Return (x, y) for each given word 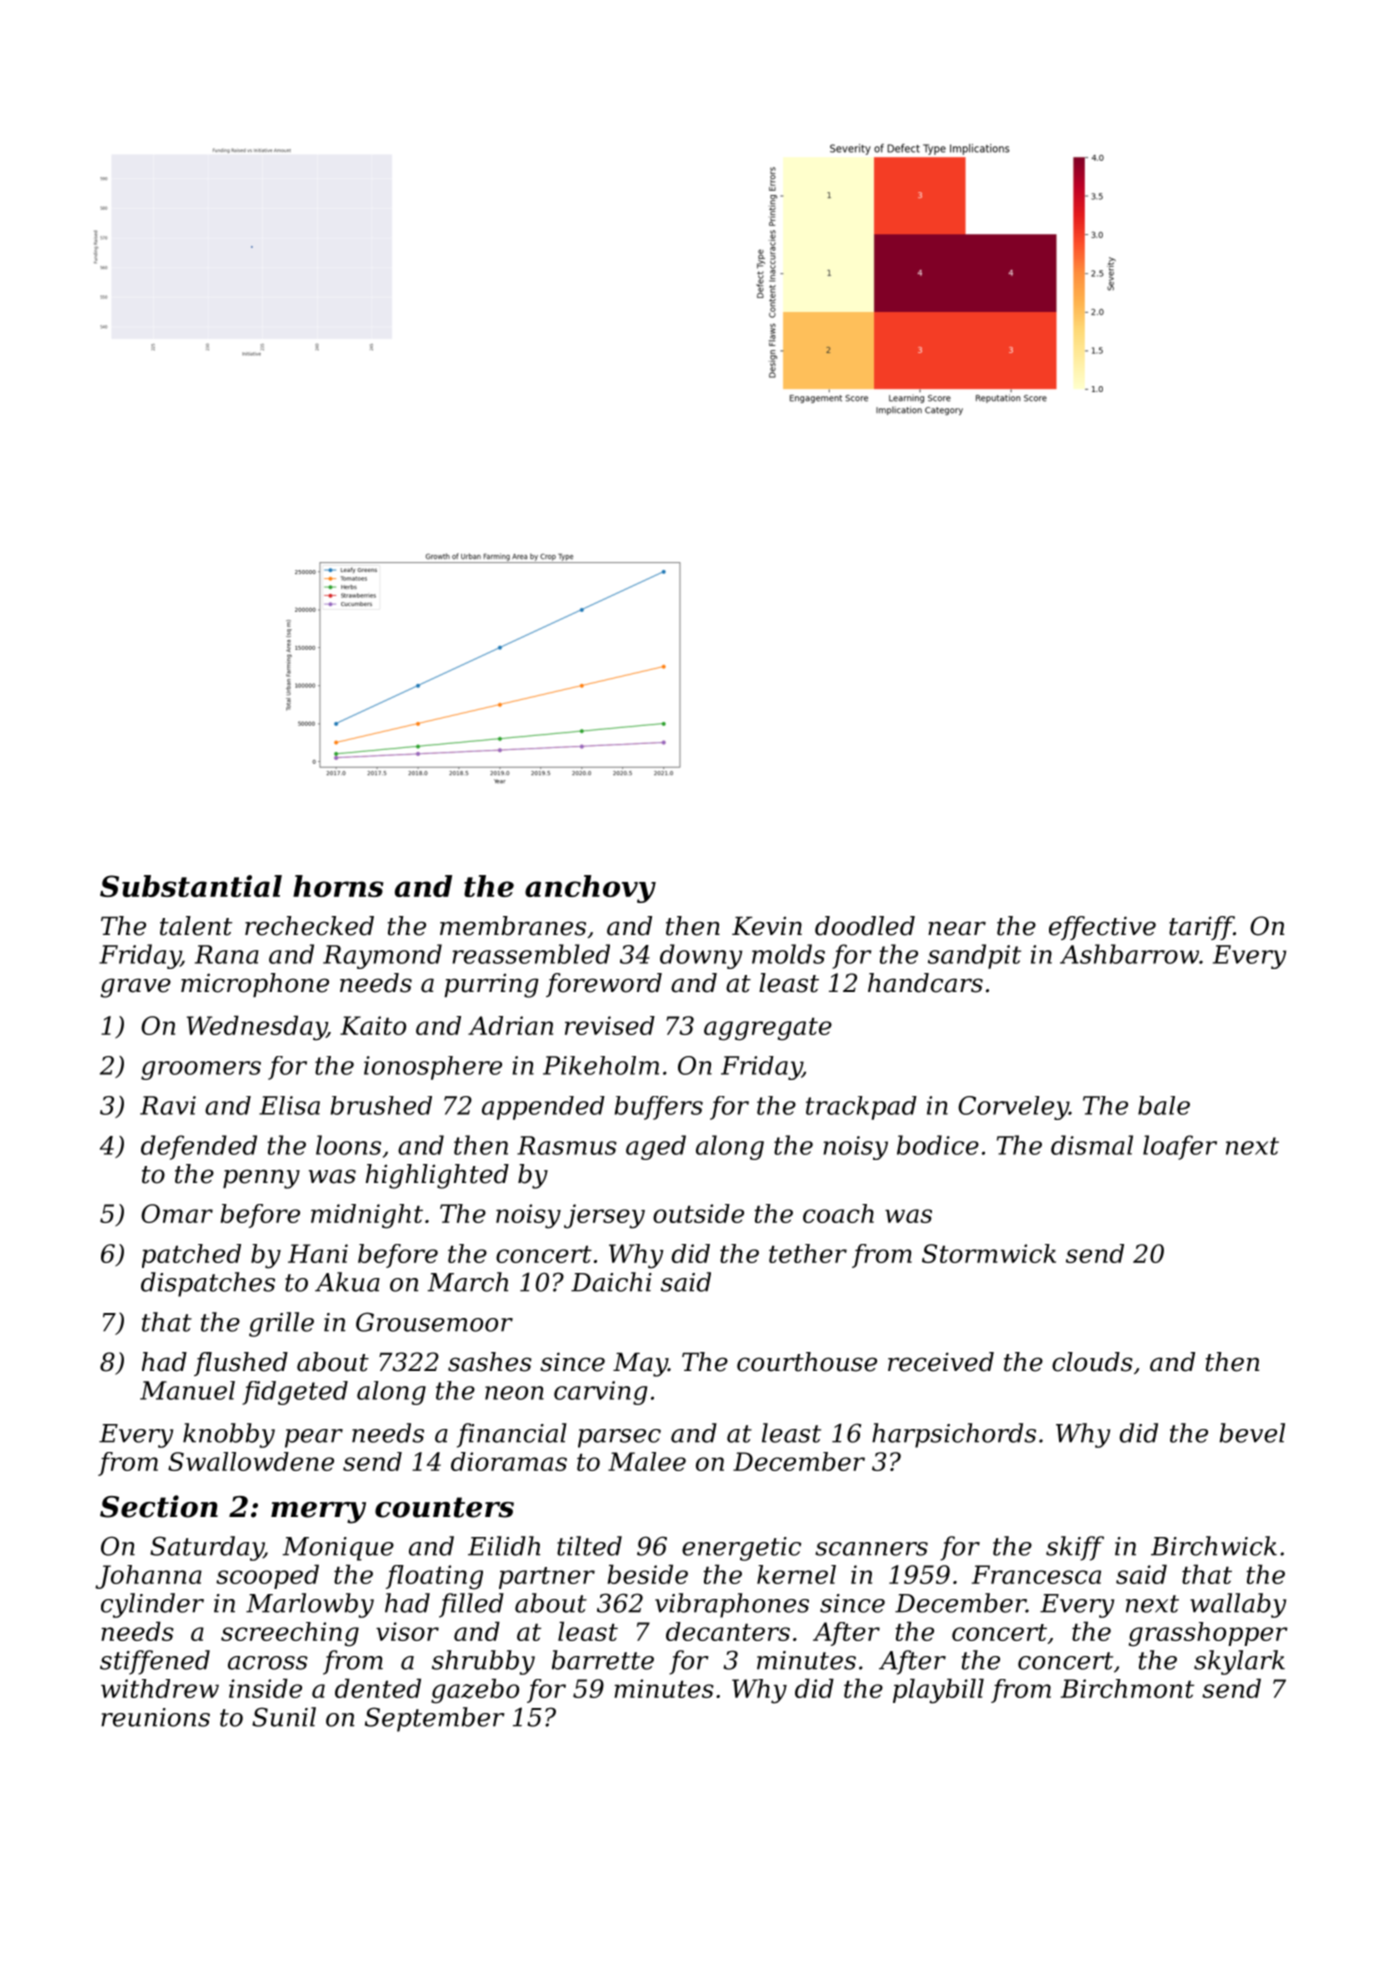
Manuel (187, 1390)
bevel (1252, 1433)
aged (656, 1147)
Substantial (191, 886)
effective (1102, 928)
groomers (201, 1070)
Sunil (284, 1717)
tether (808, 1253)
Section (159, 1506)
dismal (1092, 1145)
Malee (647, 1461)
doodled (865, 926)
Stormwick (989, 1253)
